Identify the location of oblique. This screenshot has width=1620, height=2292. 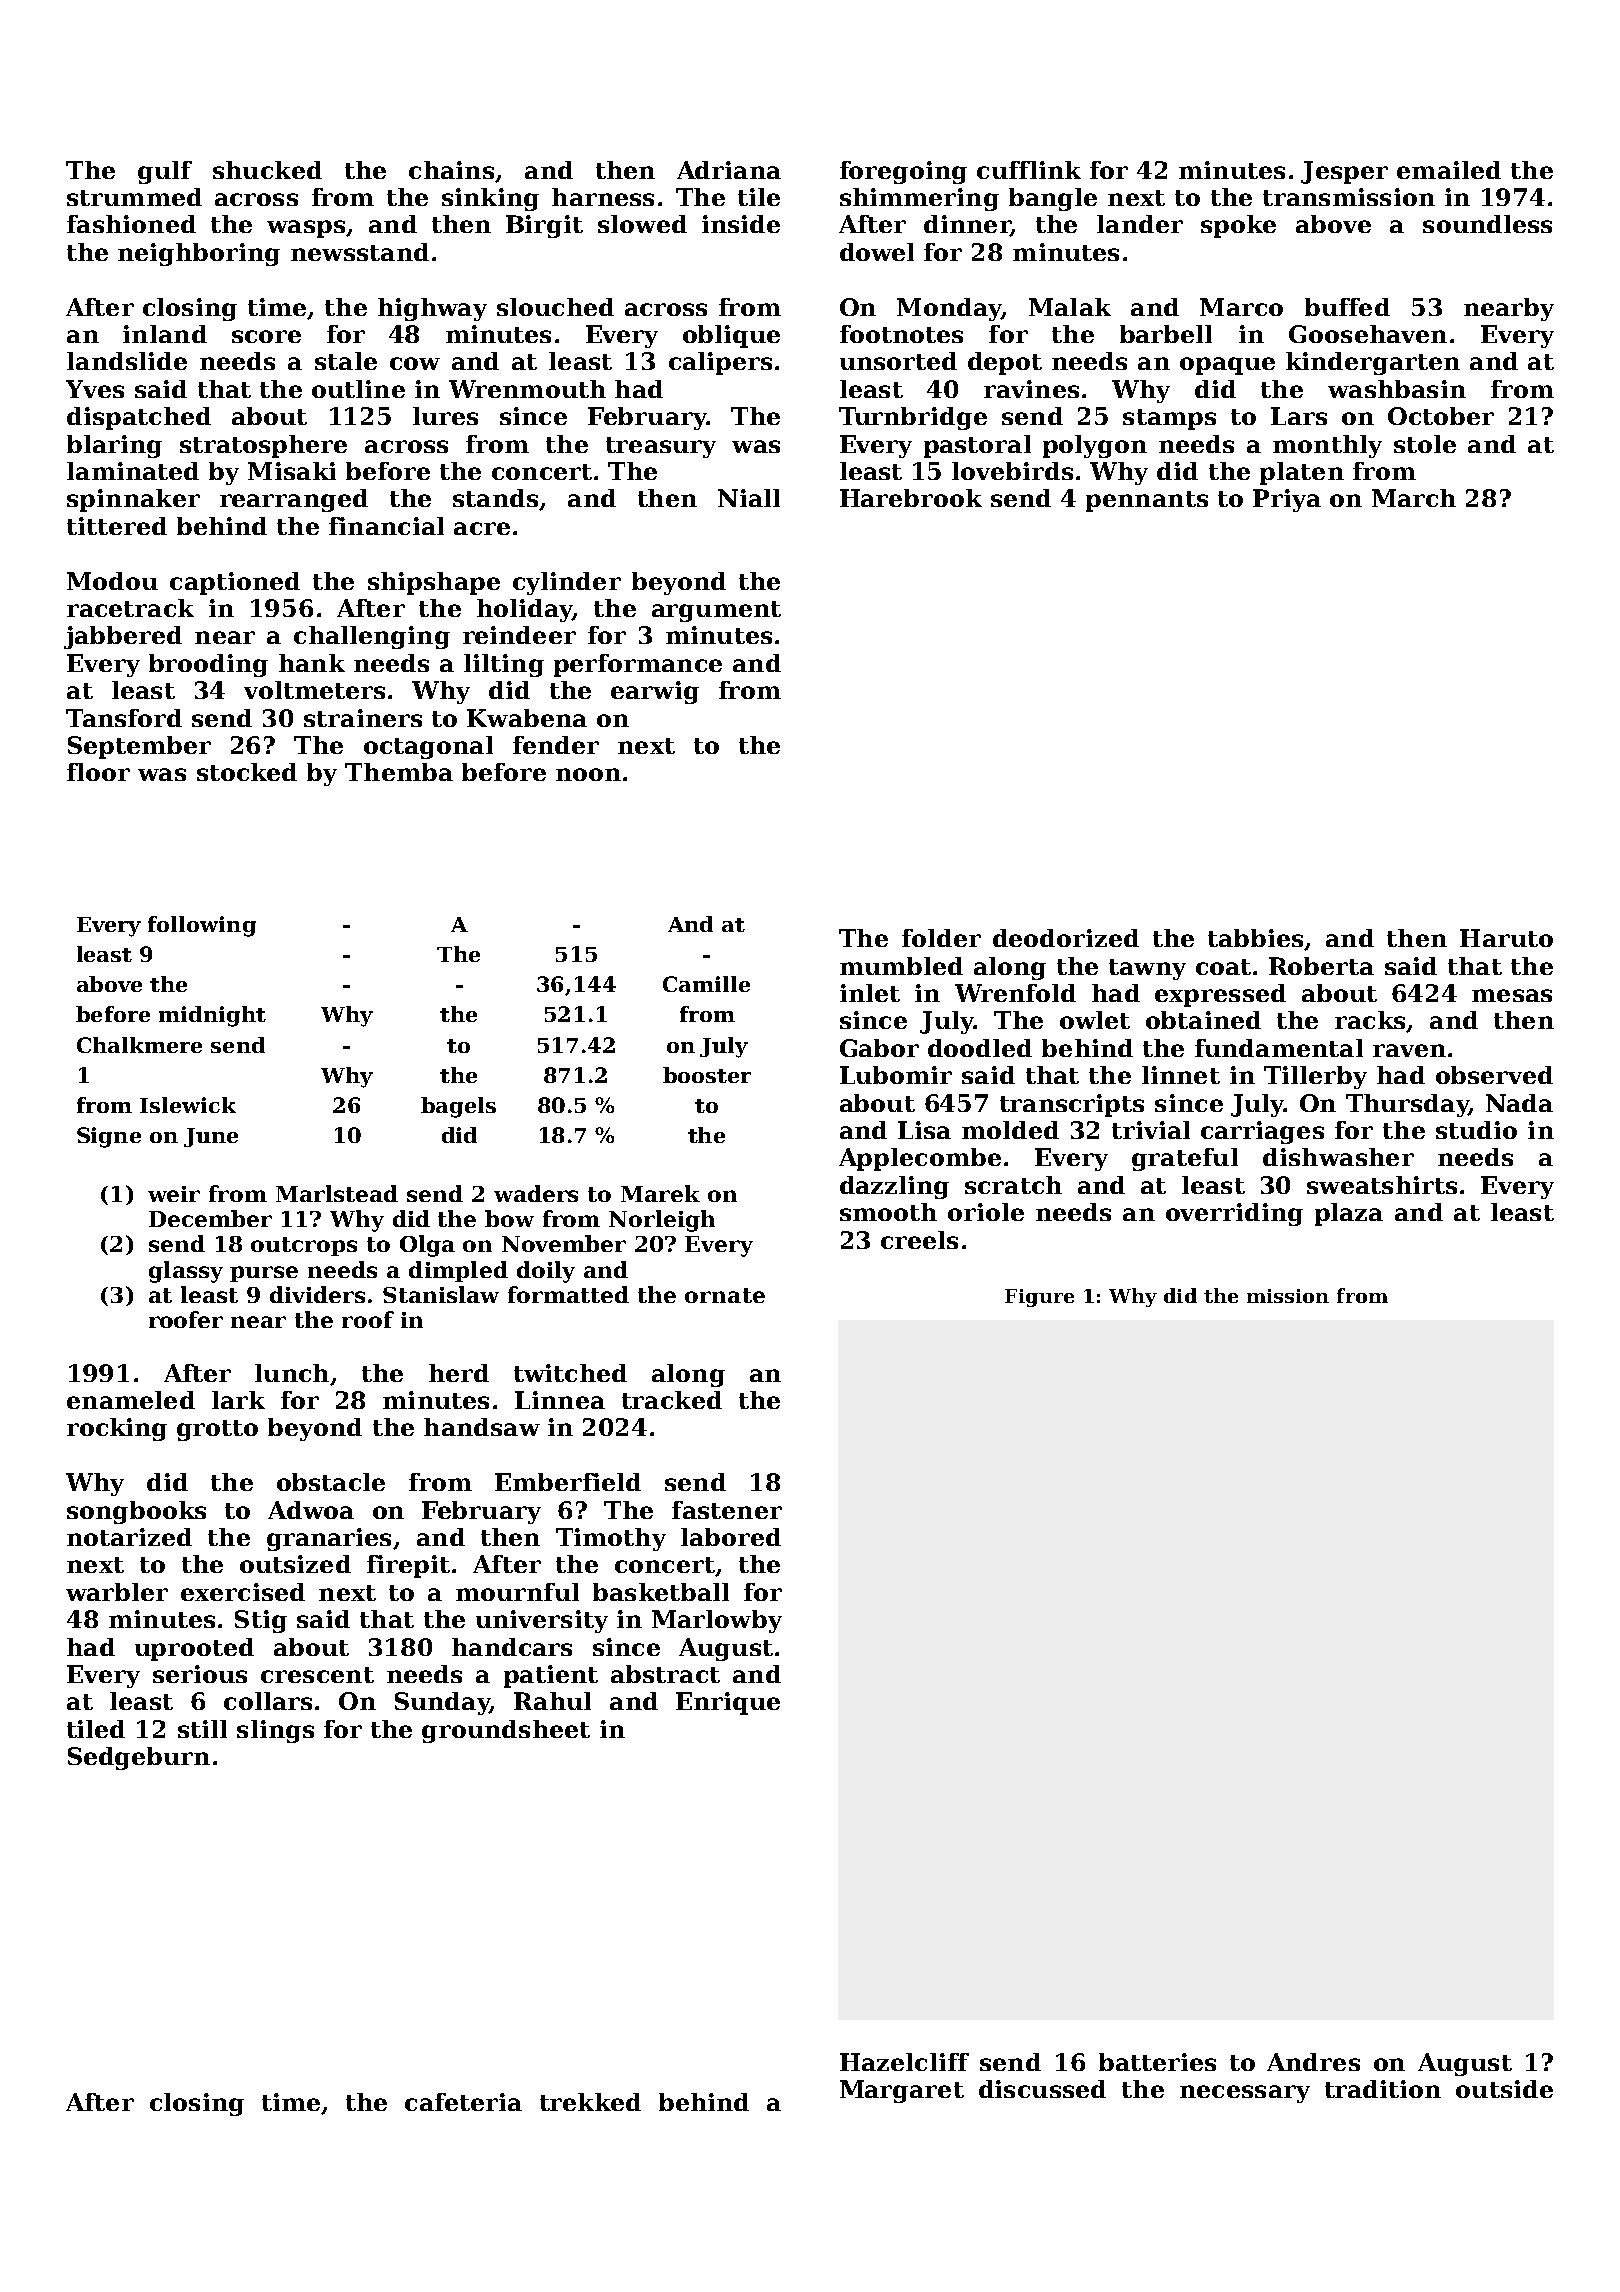
(731, 336).
